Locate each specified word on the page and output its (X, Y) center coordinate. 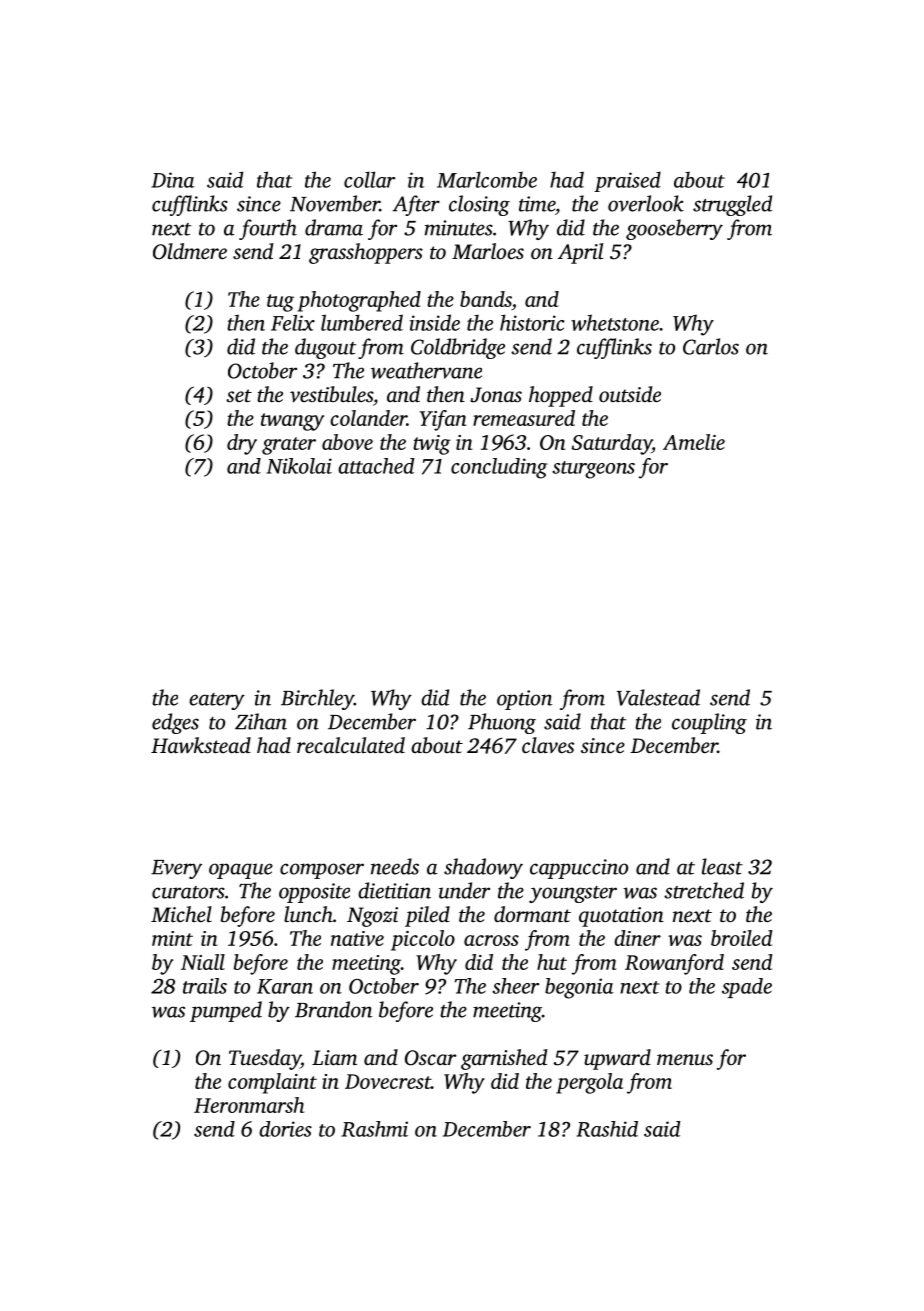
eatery (217, 701)
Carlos (711, 346)
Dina (173, 180)
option (524, 700)
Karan (285, 986)
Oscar (430, 1058)
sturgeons (593, 470)
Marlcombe (487, 179)
